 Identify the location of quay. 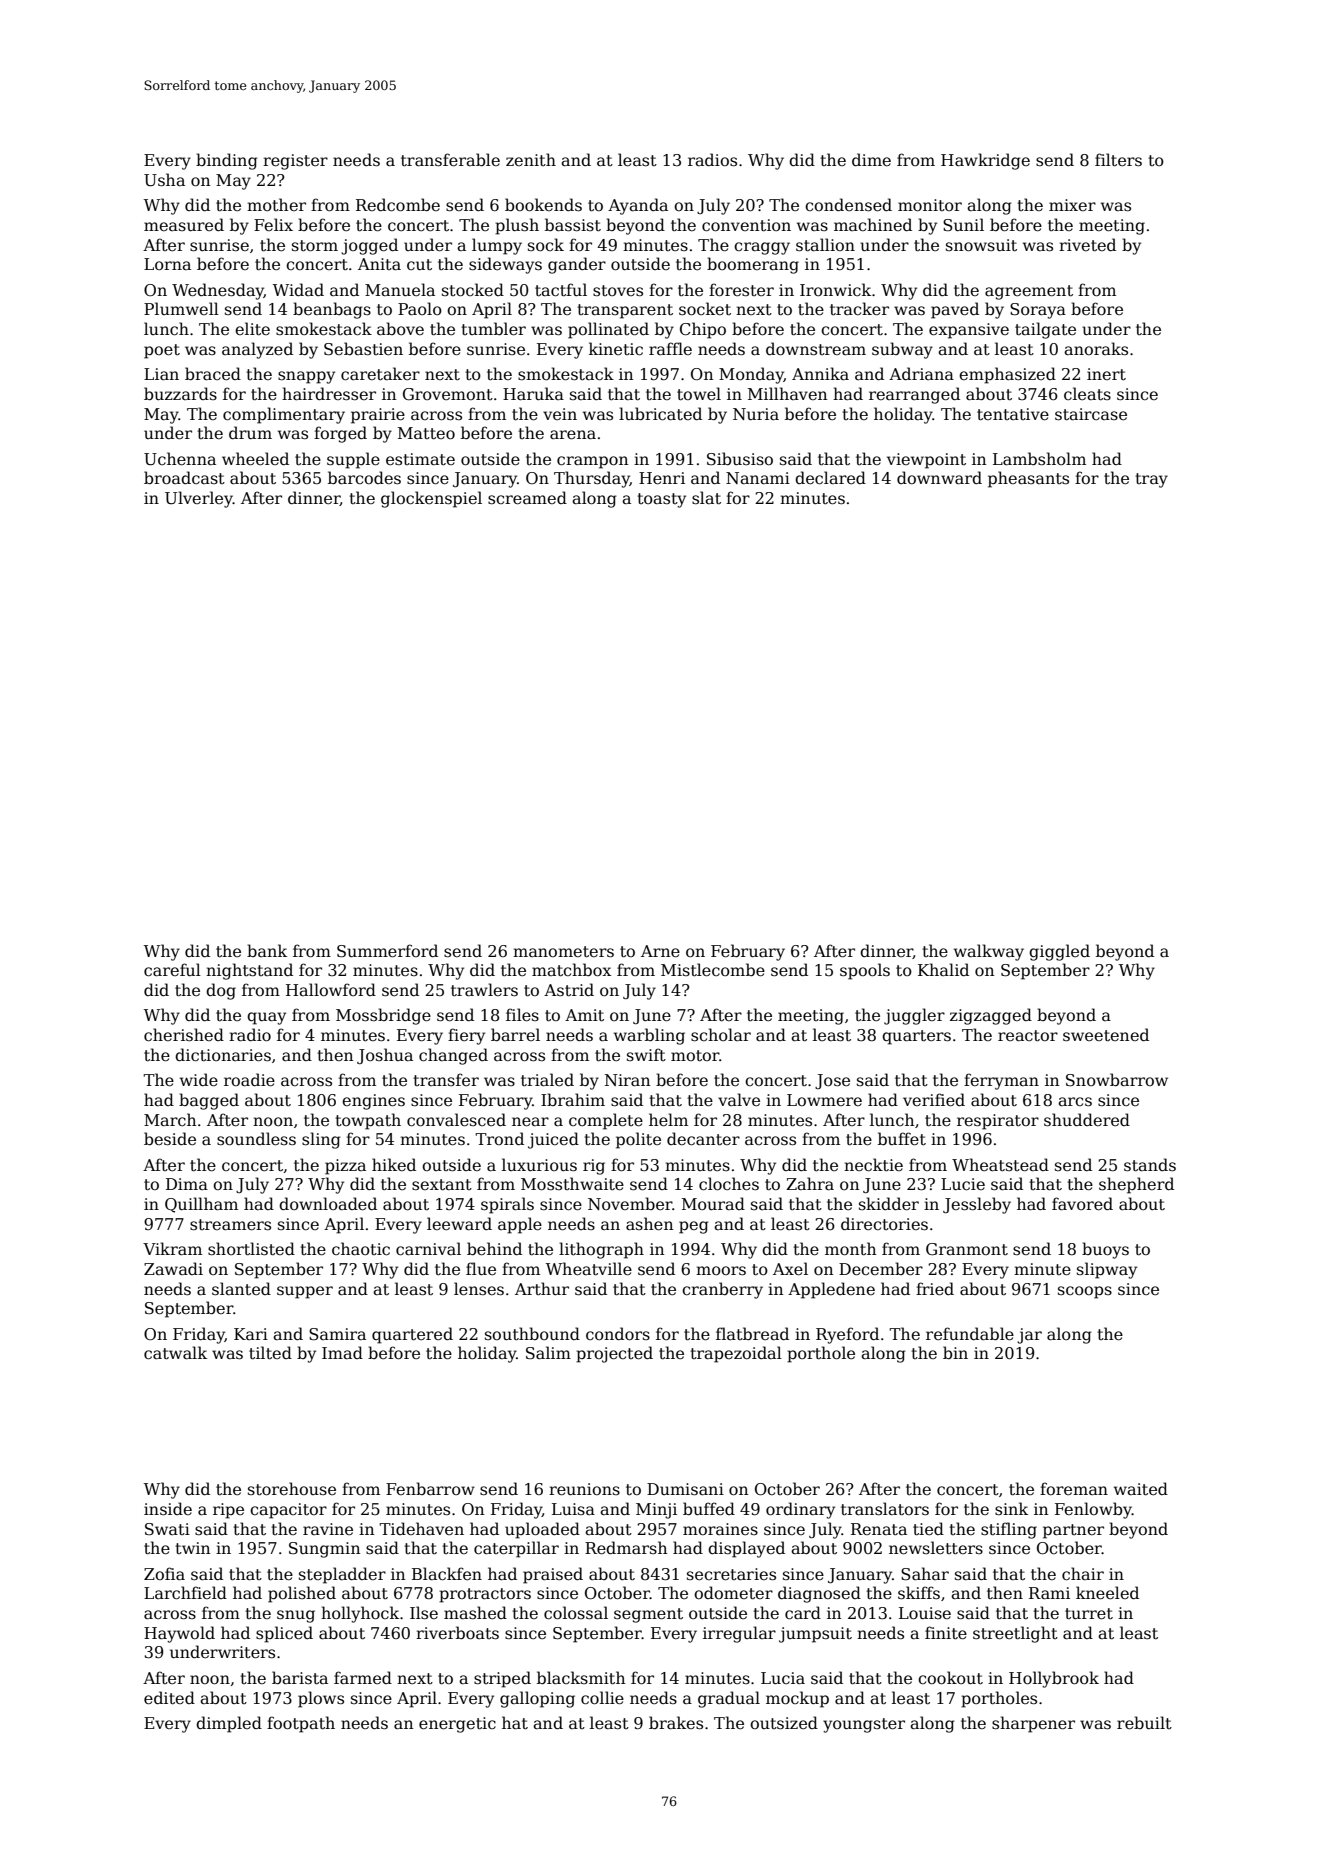
(266, 1018).
